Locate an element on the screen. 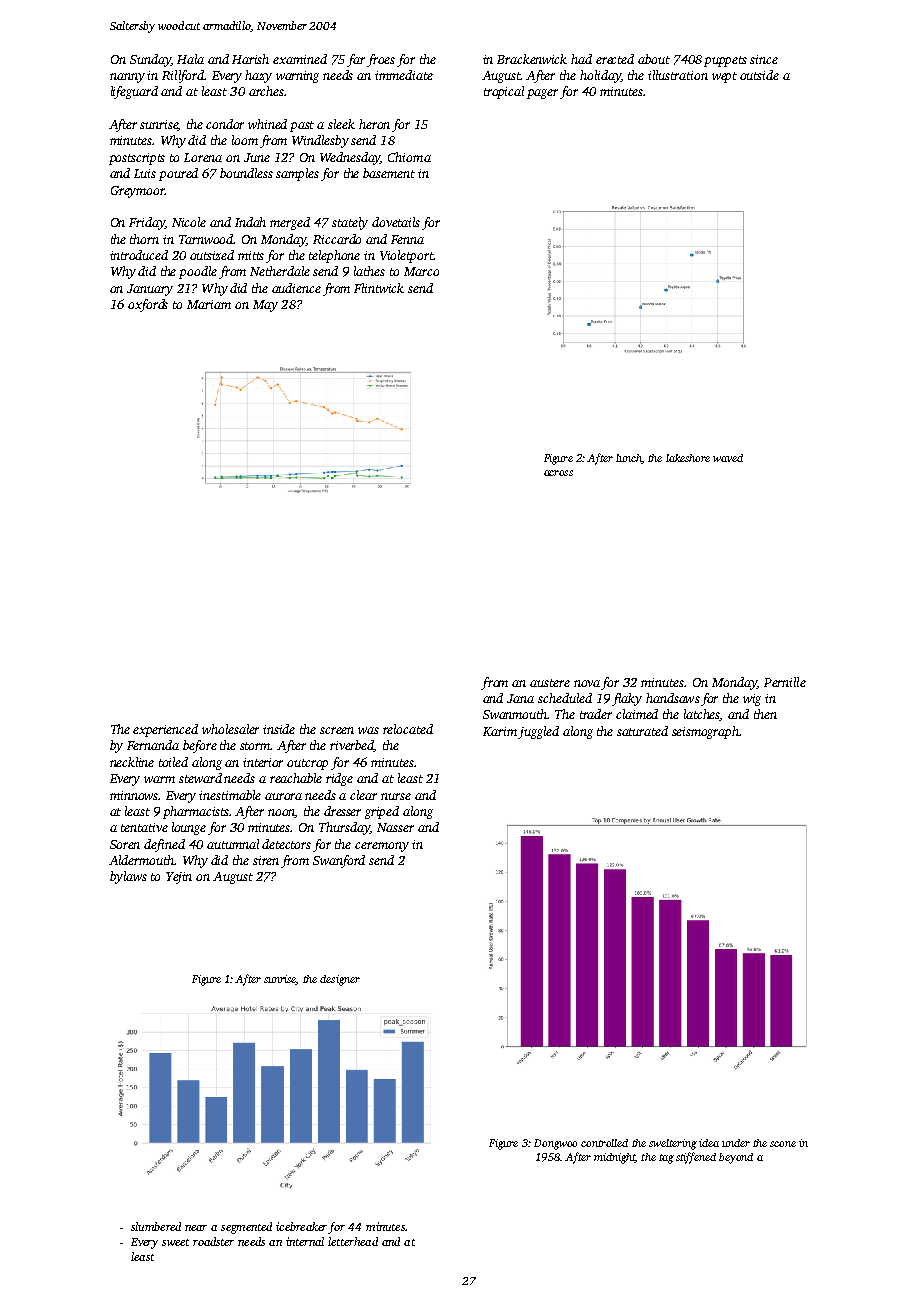  wholesaler is located at coordinates (230, 729).
